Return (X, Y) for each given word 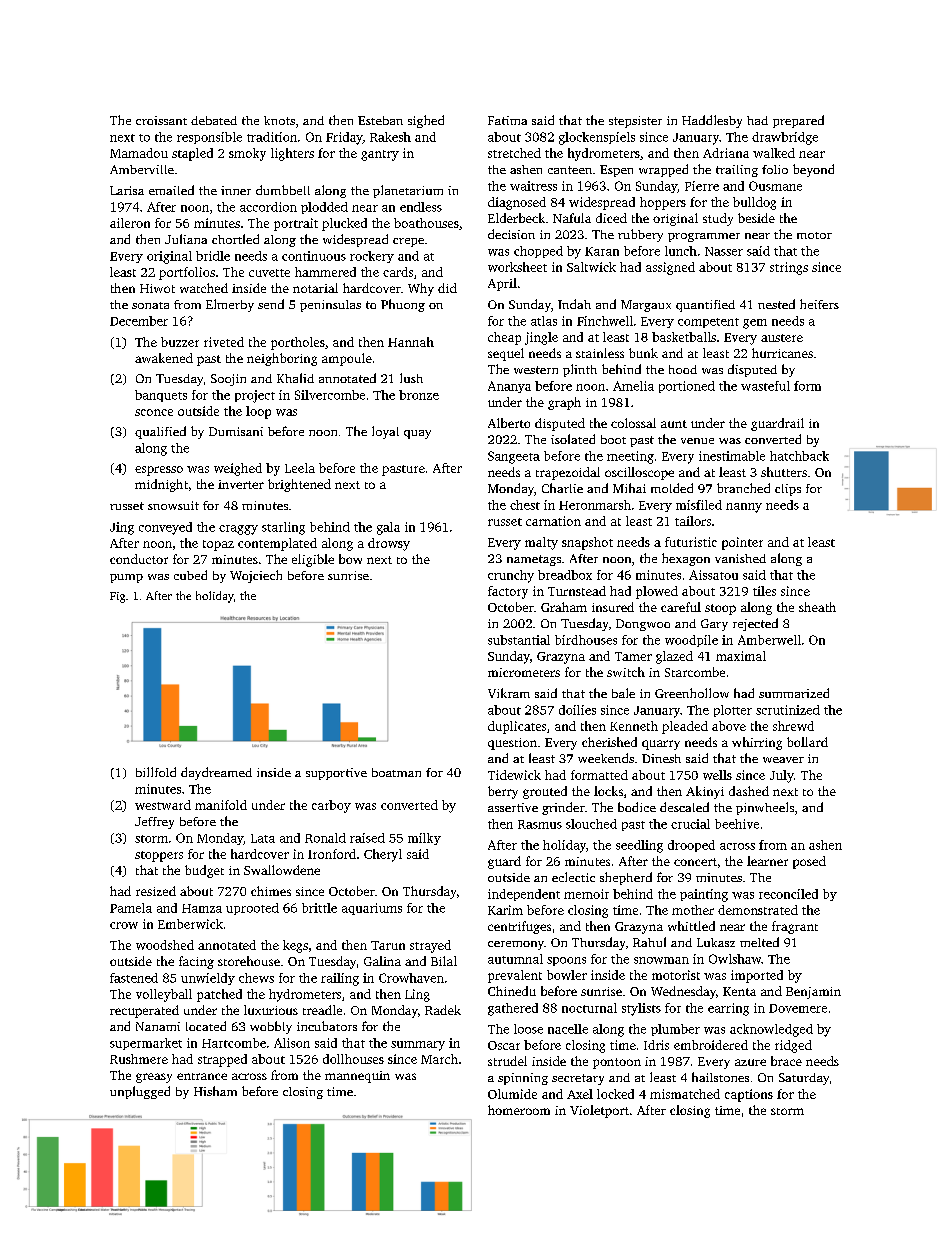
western (536, 370)
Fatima (507, 120)
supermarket (146, 1044)
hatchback (799, 456)
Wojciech (256, 576)
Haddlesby (712, 121)
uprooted (252, 909)
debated (214, 120)
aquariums (372, 909)
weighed (238, 469)
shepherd (626, 878)
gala (388, 528)
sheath (817, 607)
